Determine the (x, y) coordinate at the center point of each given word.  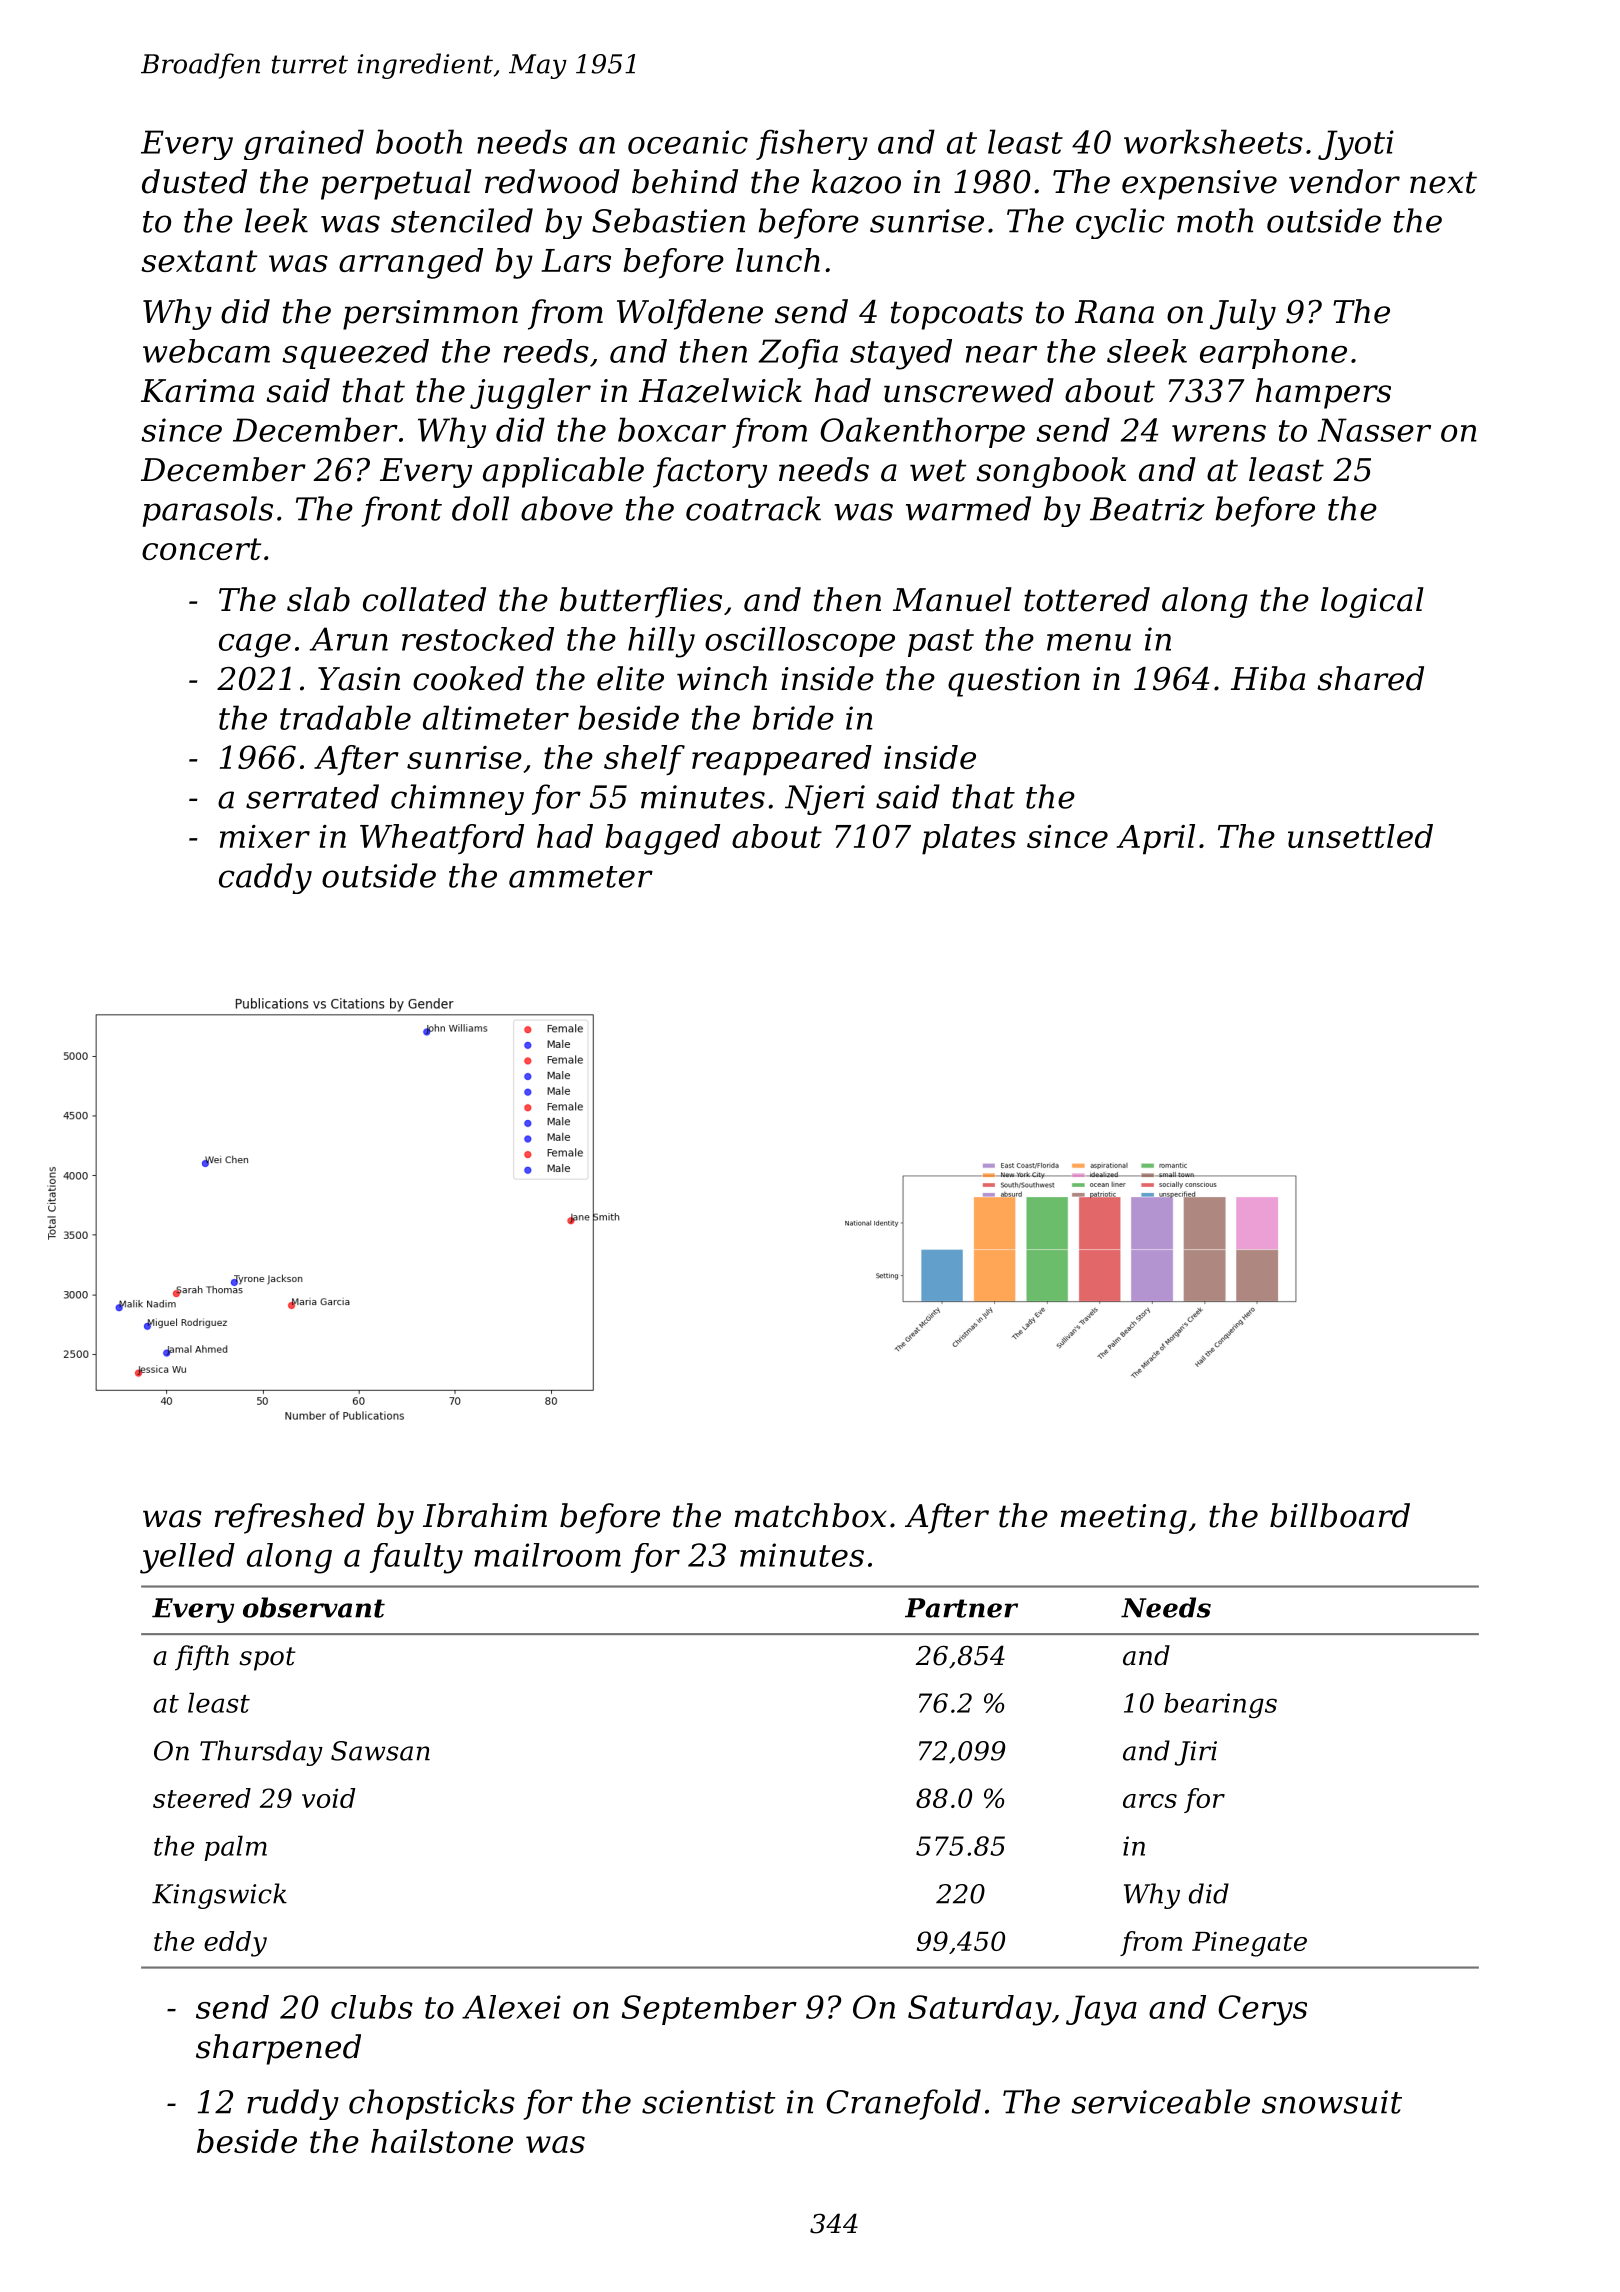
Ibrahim (485, 1515)
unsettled (1360, 836)
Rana (1114, 312)
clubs (372, 2007)
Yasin (359, 679)
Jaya (1101, 2010)
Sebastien (668, 220)
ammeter (581, 877)
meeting (1124, 1519)
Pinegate (1249, 1944)
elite (630, 678)
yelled (187, 1558)
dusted (194, 181)
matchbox (811, 1515)
